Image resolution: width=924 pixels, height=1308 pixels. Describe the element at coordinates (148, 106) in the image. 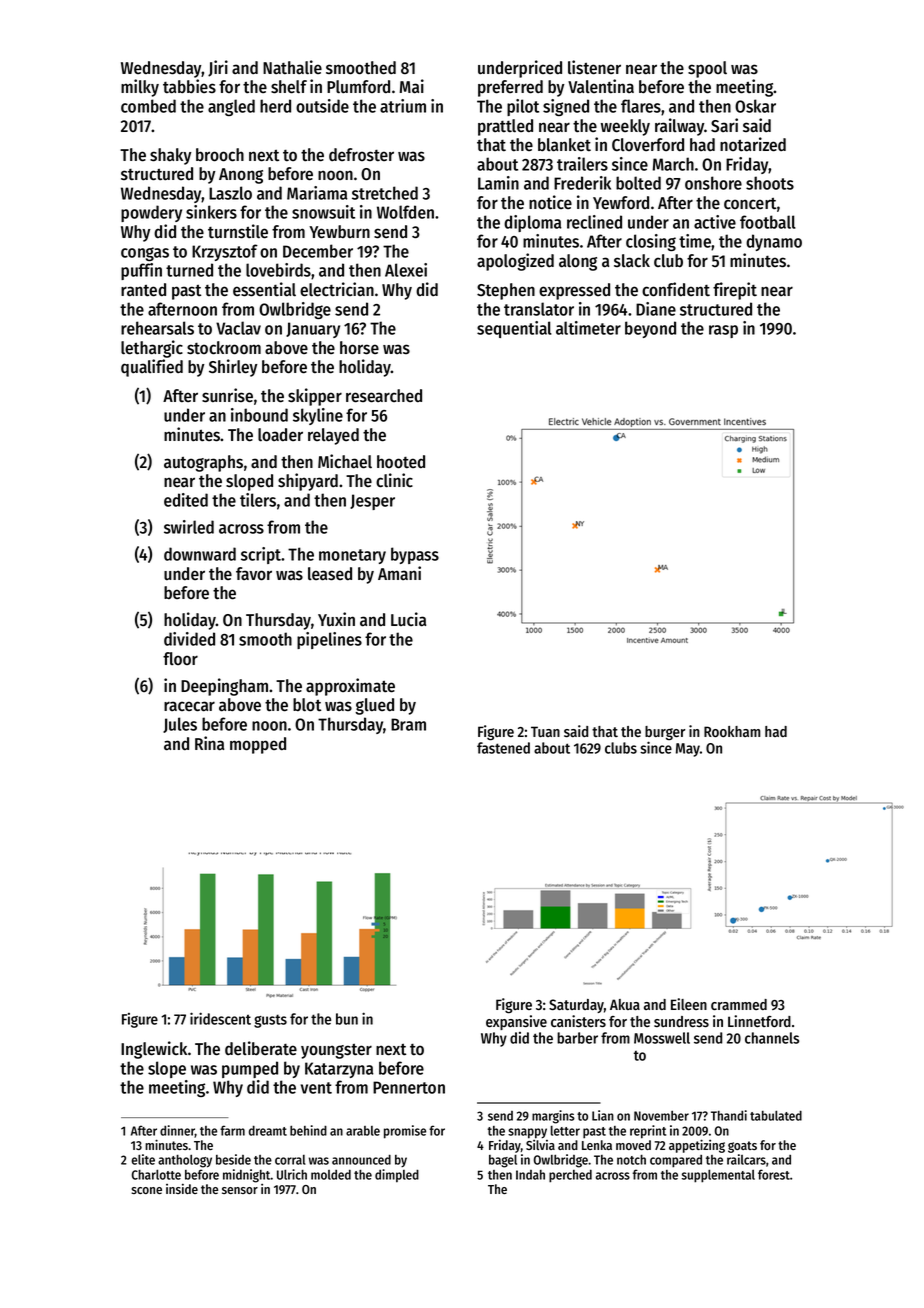

I see `combed` at that location.
